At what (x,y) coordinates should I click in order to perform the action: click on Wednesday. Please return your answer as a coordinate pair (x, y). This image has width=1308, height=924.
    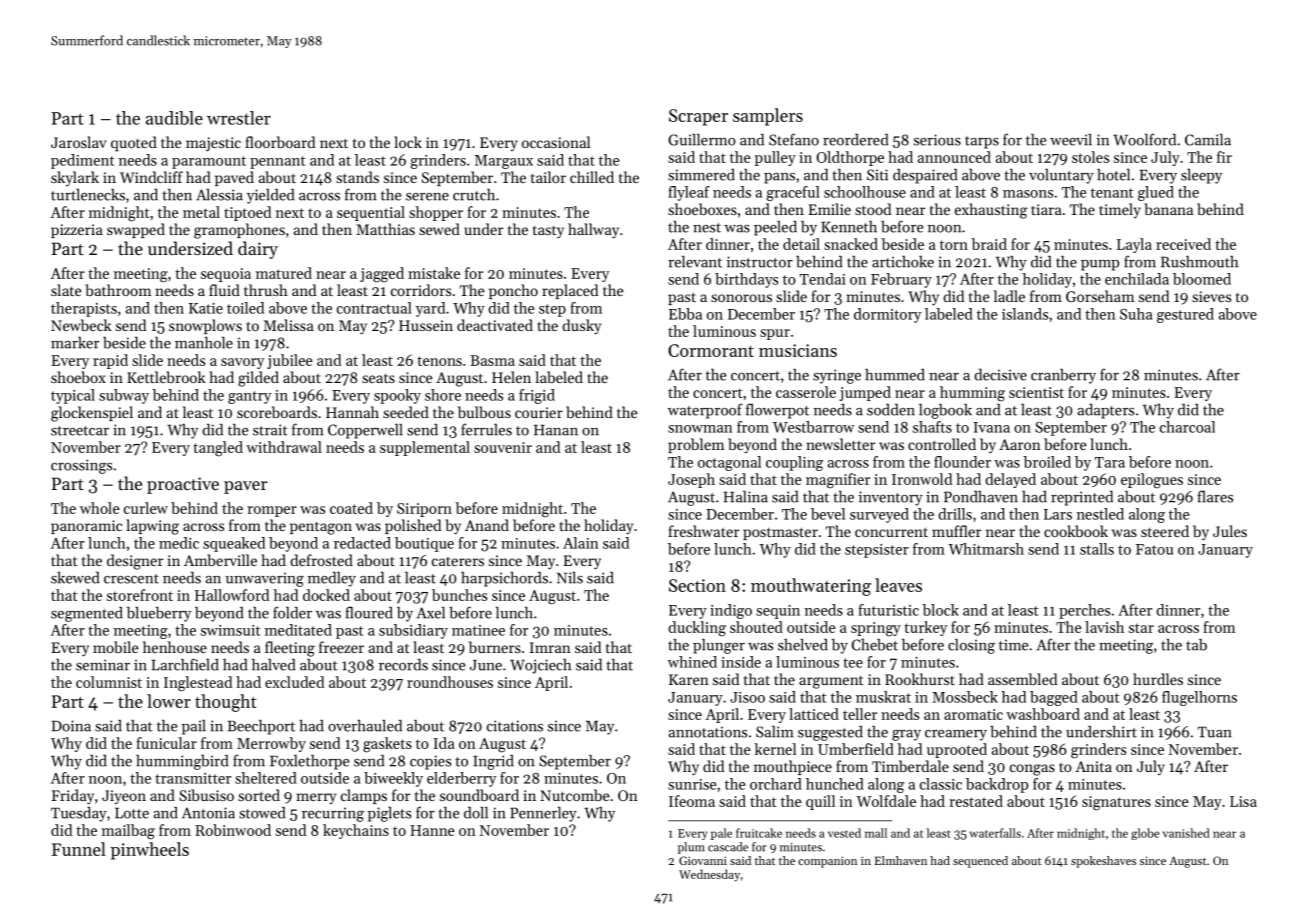
    Looking at the image, I should click on (709, 875).
